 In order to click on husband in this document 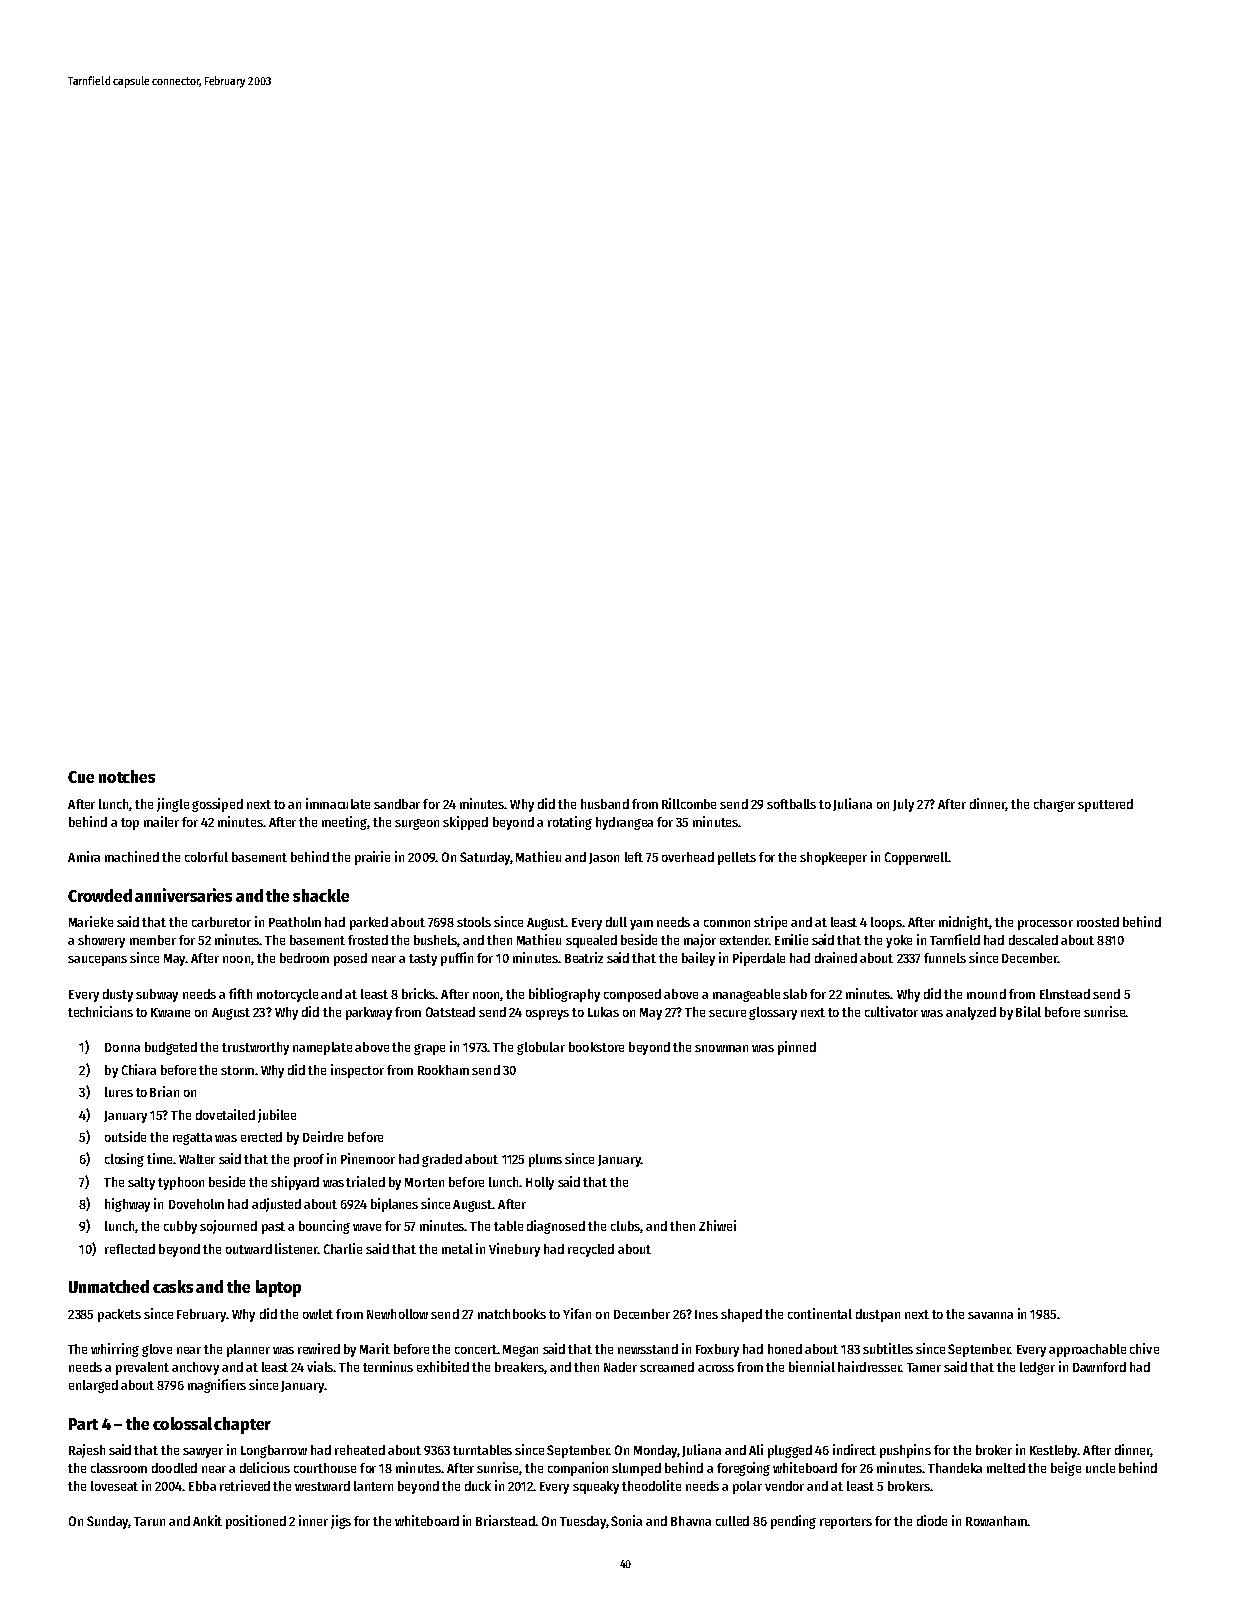, I will do `click(605, 804)`.
